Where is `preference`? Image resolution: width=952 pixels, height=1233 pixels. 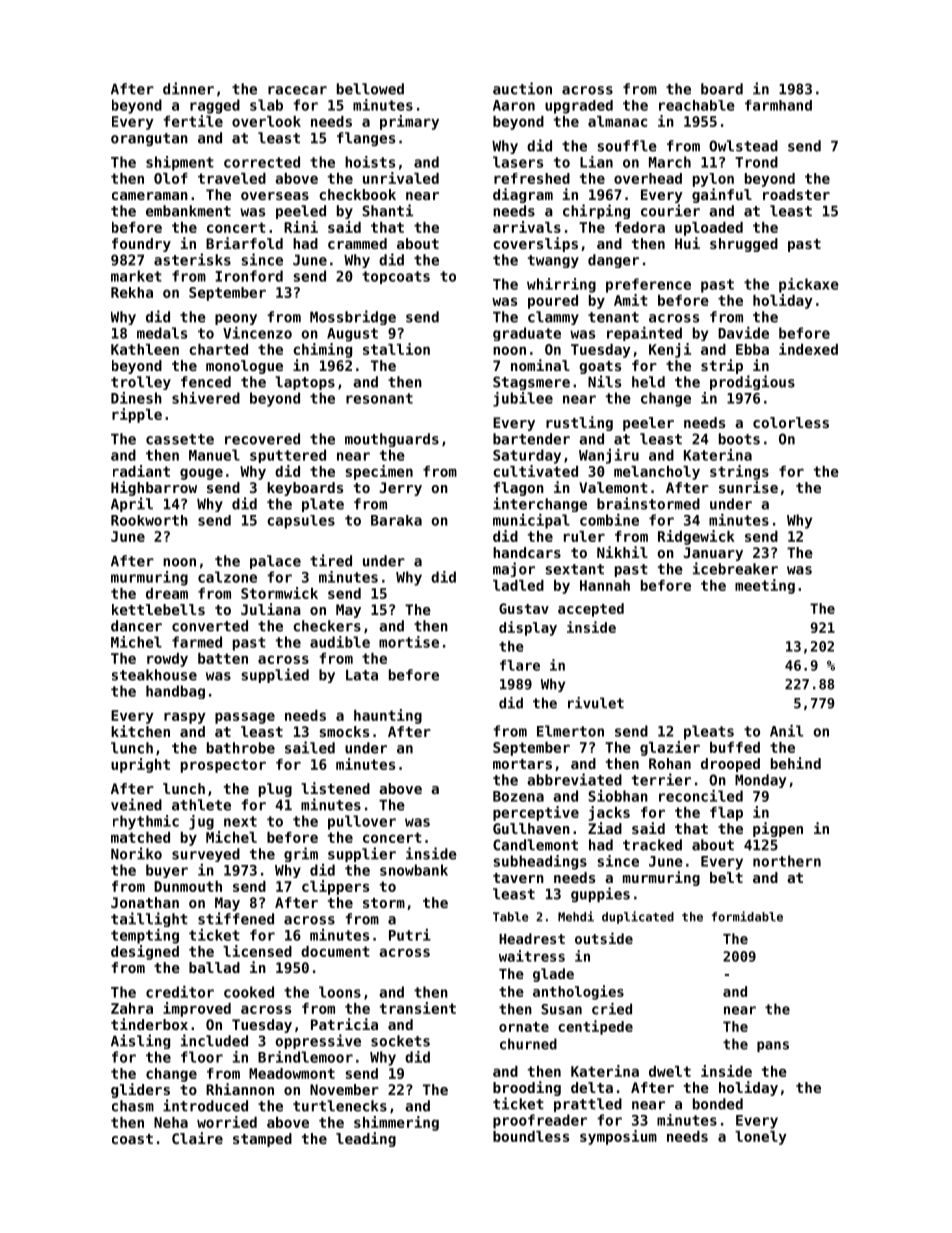 preference is located at coordinates (648, 285).
